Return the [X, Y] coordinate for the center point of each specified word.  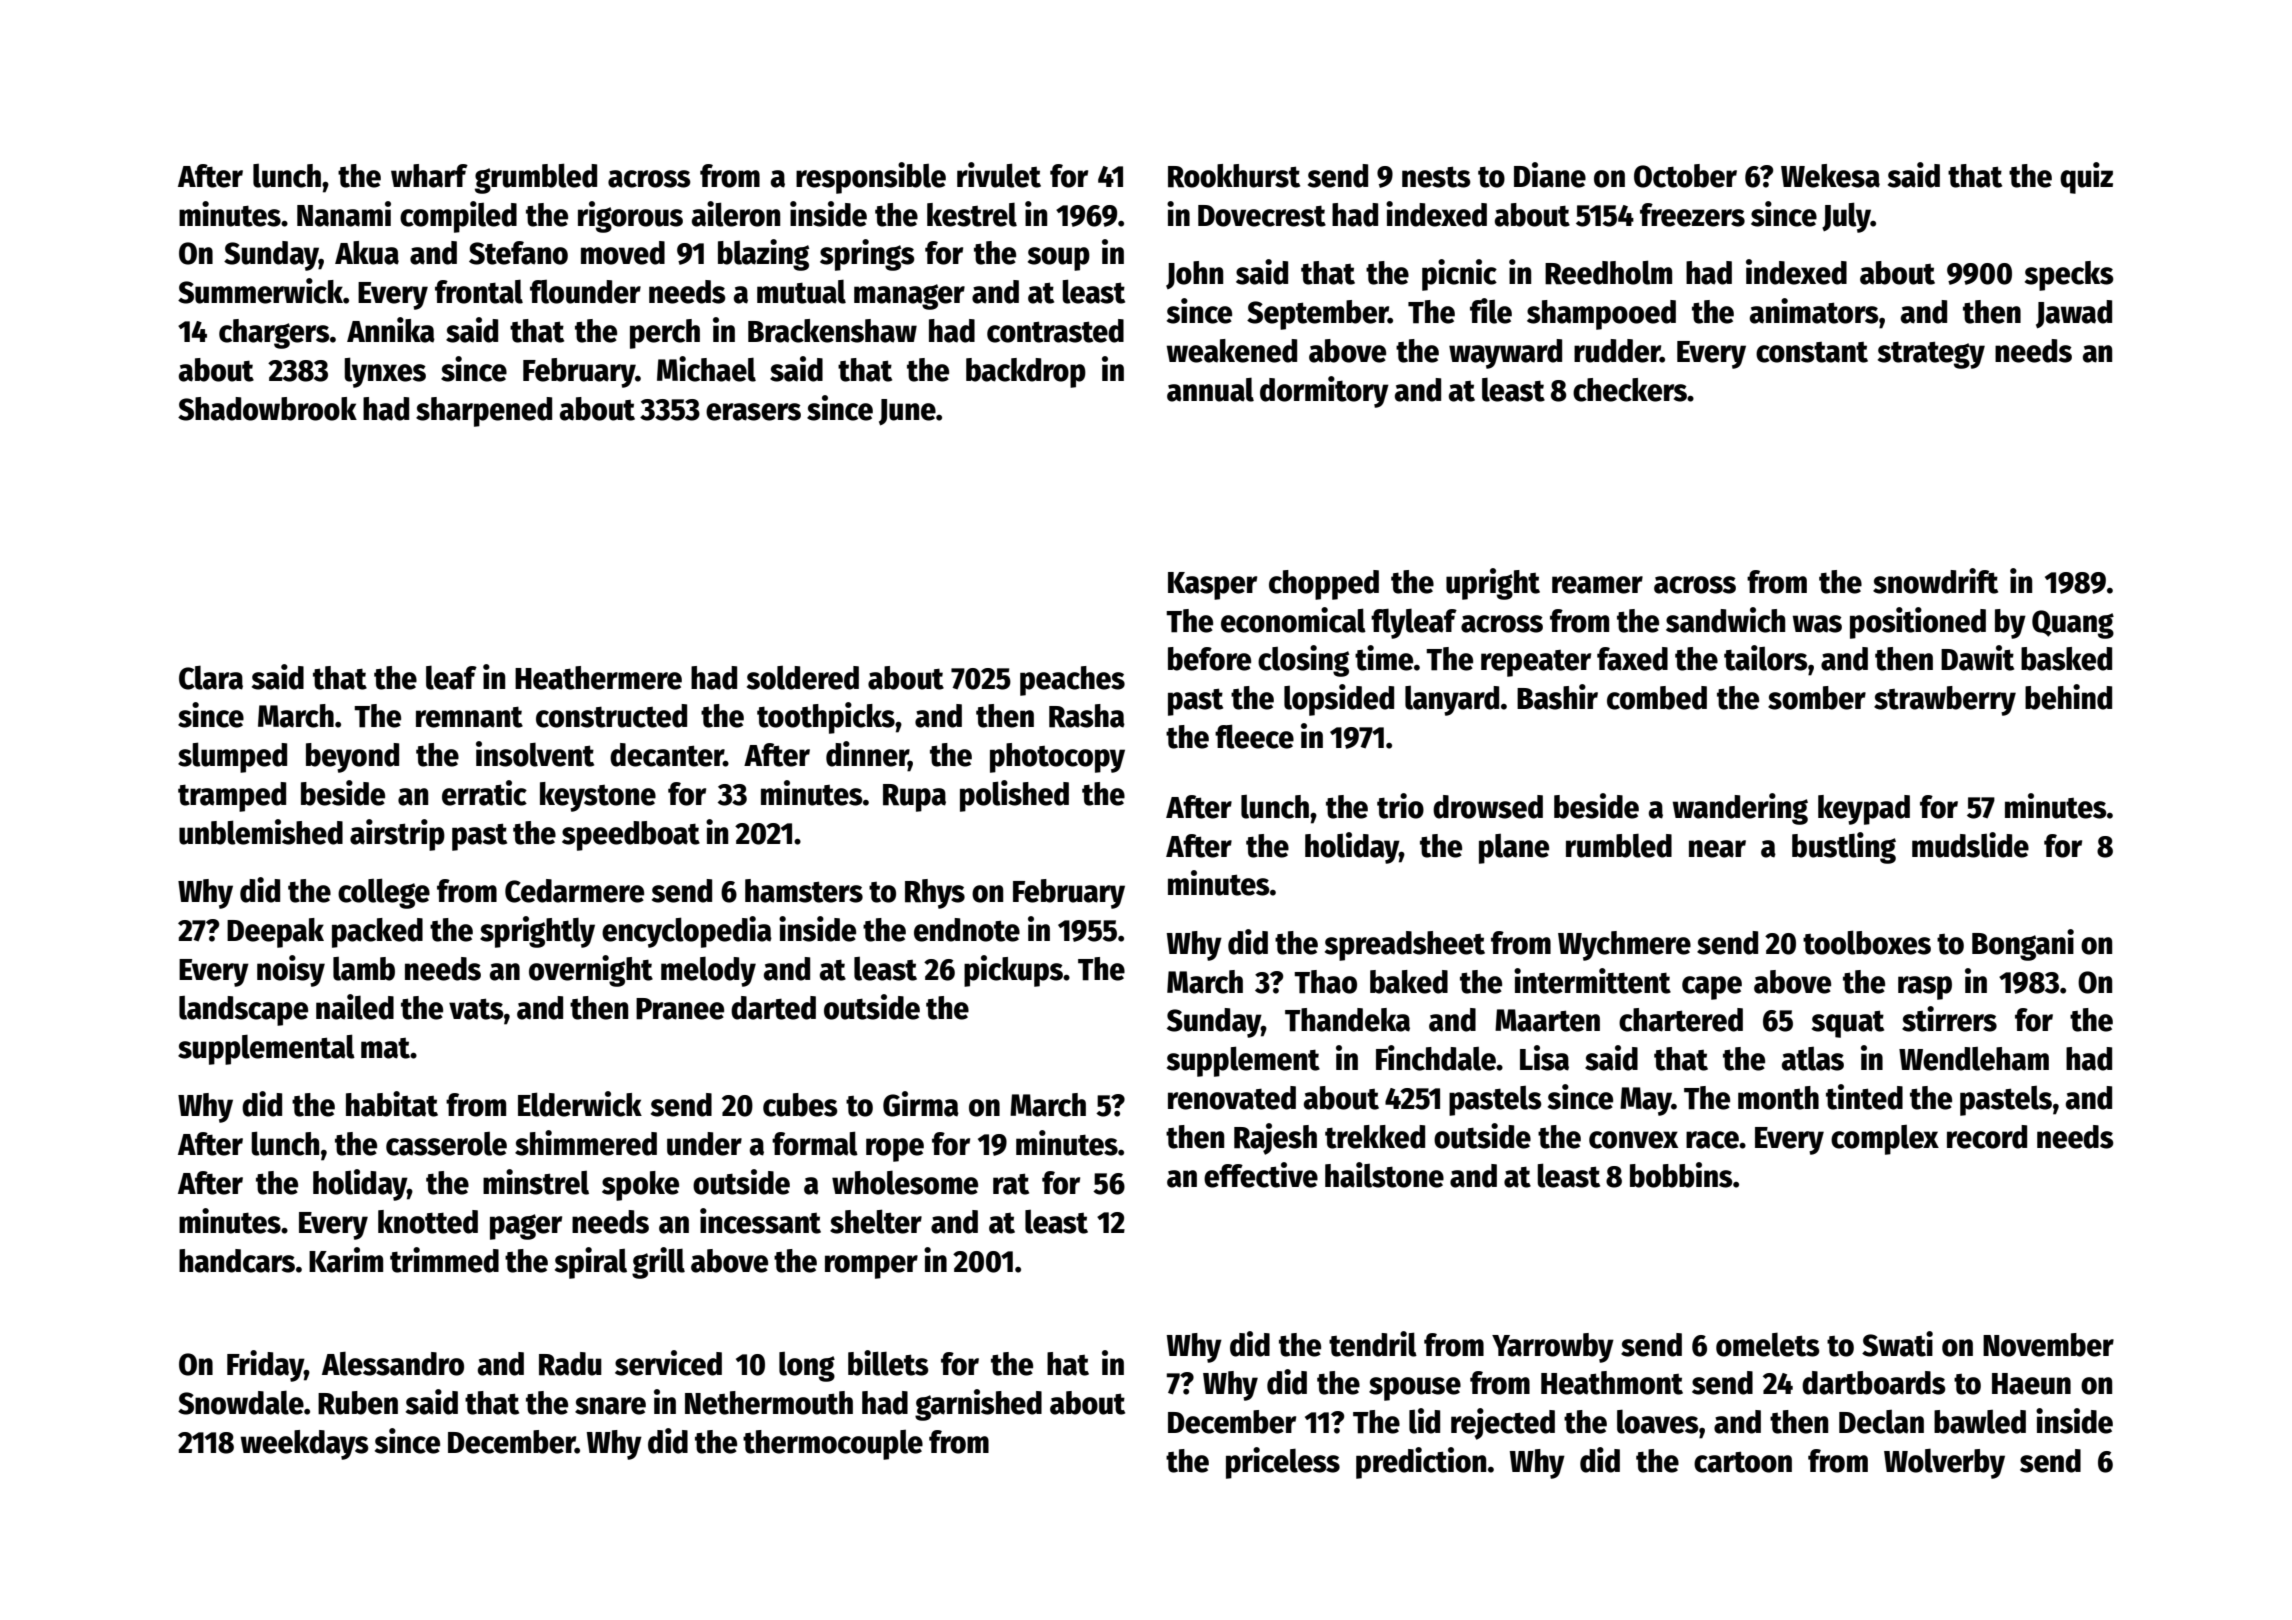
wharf [429, 176]
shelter [876, 1221]
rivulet [999, 175]
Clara [211, 677]
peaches [1072, 681]
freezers [1692, 215]
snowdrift [1935, 581]
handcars [237, 1261]
